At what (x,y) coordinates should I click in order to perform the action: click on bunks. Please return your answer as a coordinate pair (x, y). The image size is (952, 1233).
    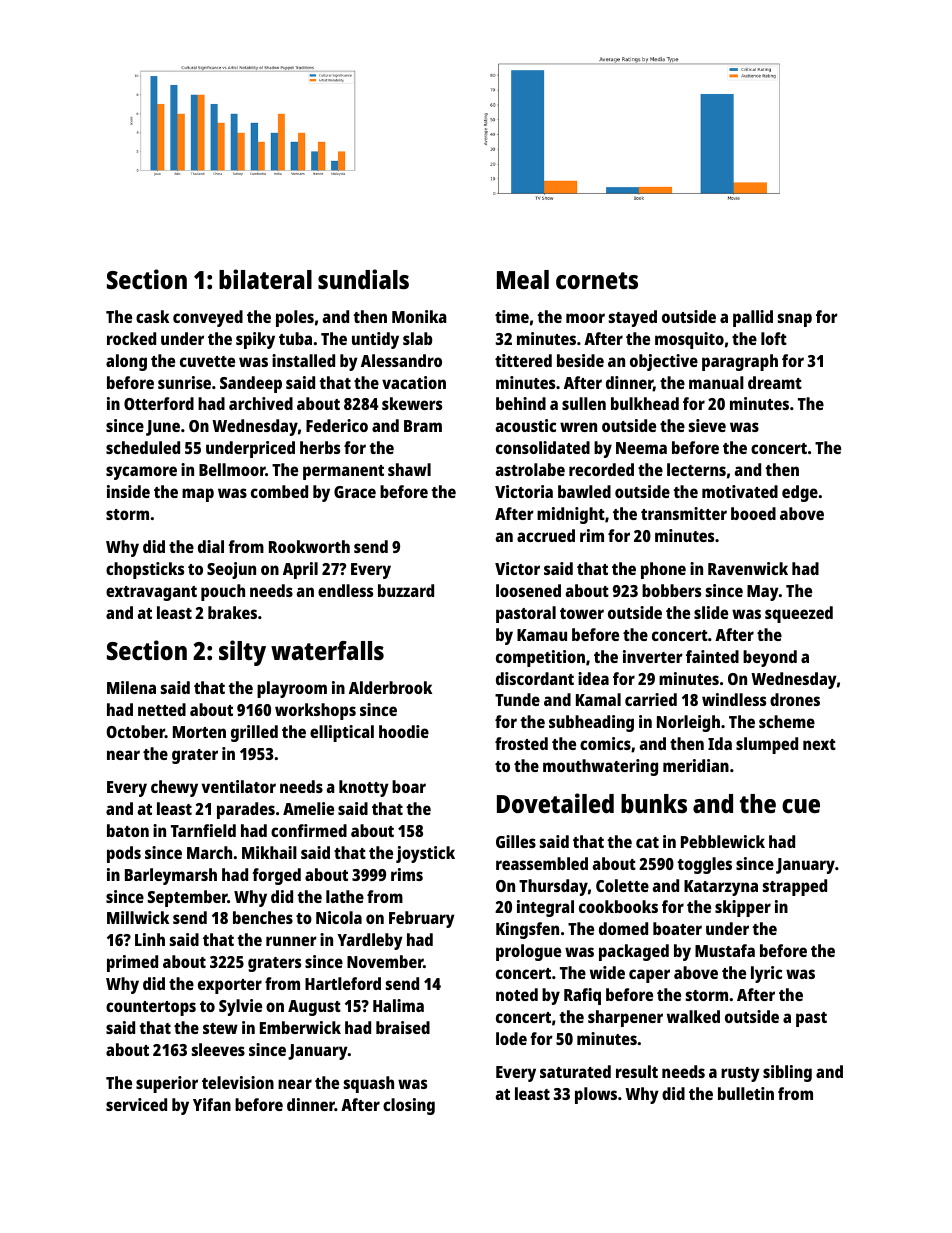
    Looking at the image, I should click on (654, 803).
